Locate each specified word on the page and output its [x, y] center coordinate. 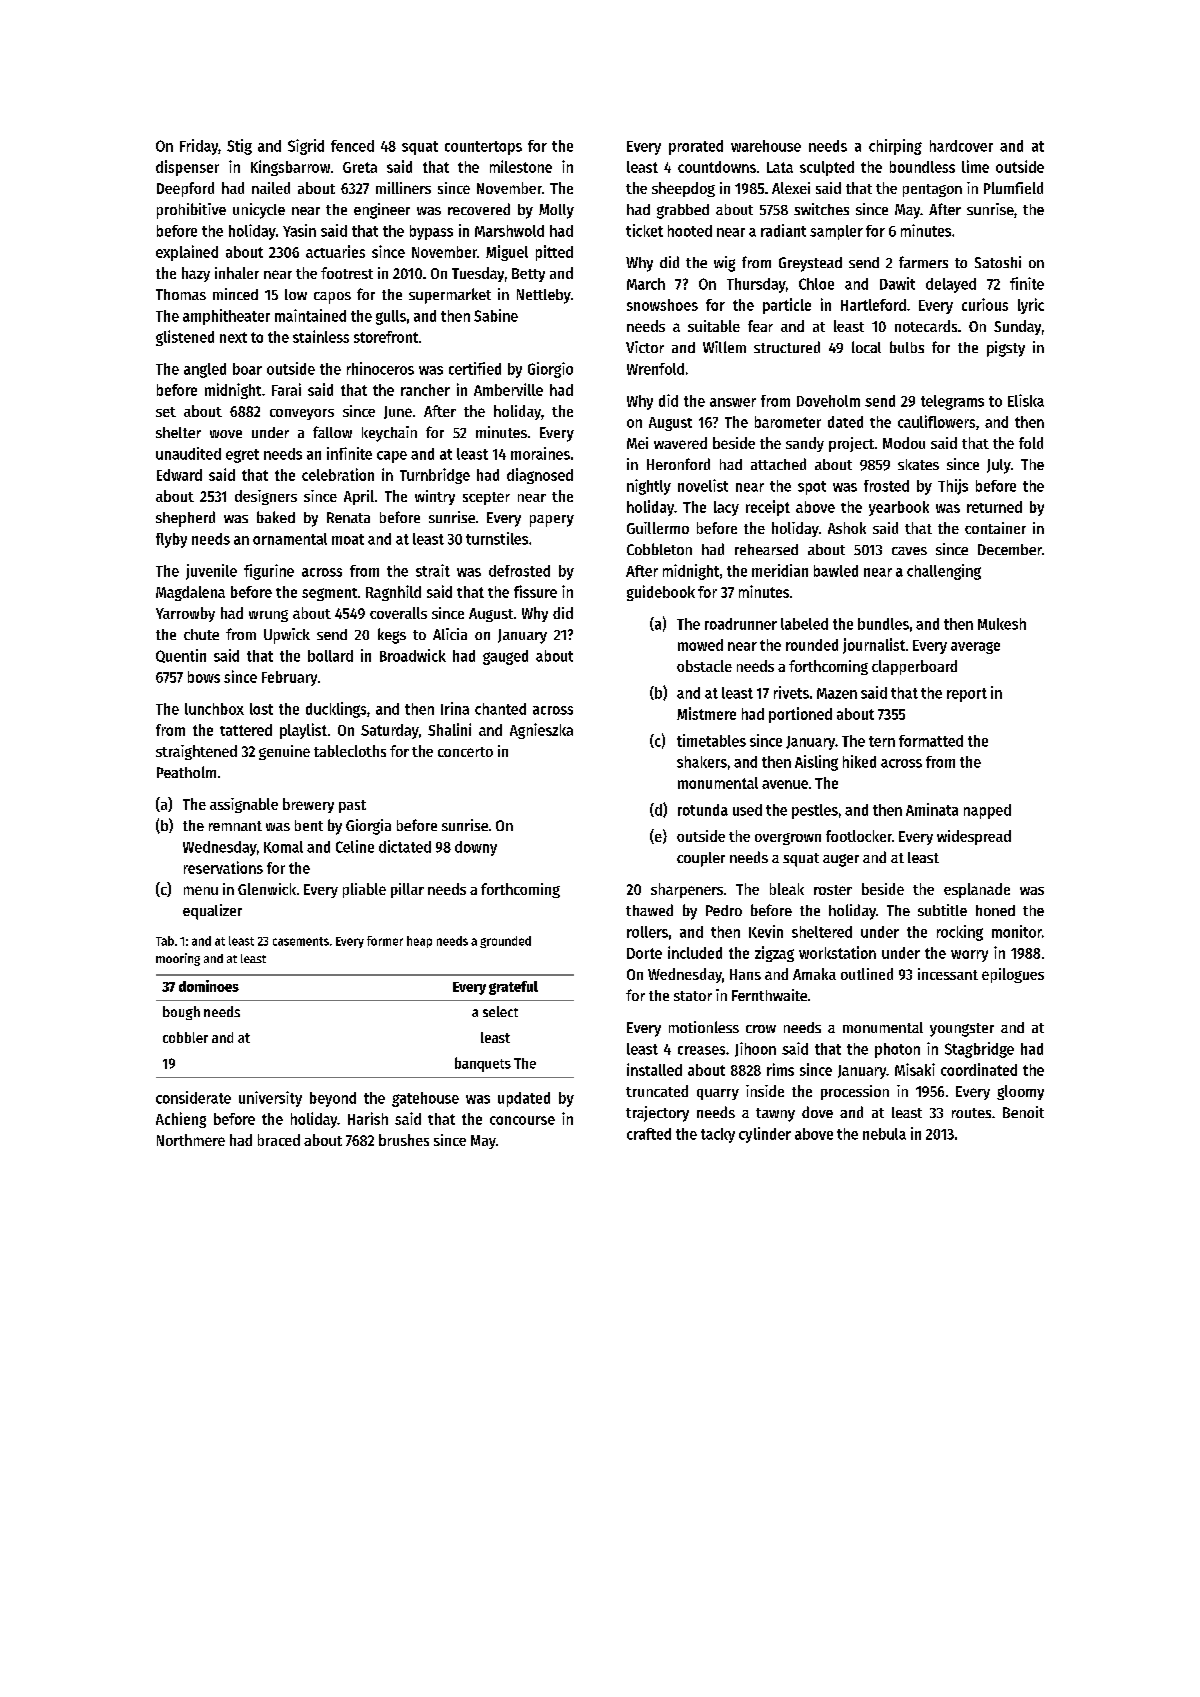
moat [348, 539]
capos [332, 298]
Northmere [191, 1140]
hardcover [961, 146]
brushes [404, 1140]
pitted [554, 253]
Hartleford [873, 305]
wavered [680, 443]
